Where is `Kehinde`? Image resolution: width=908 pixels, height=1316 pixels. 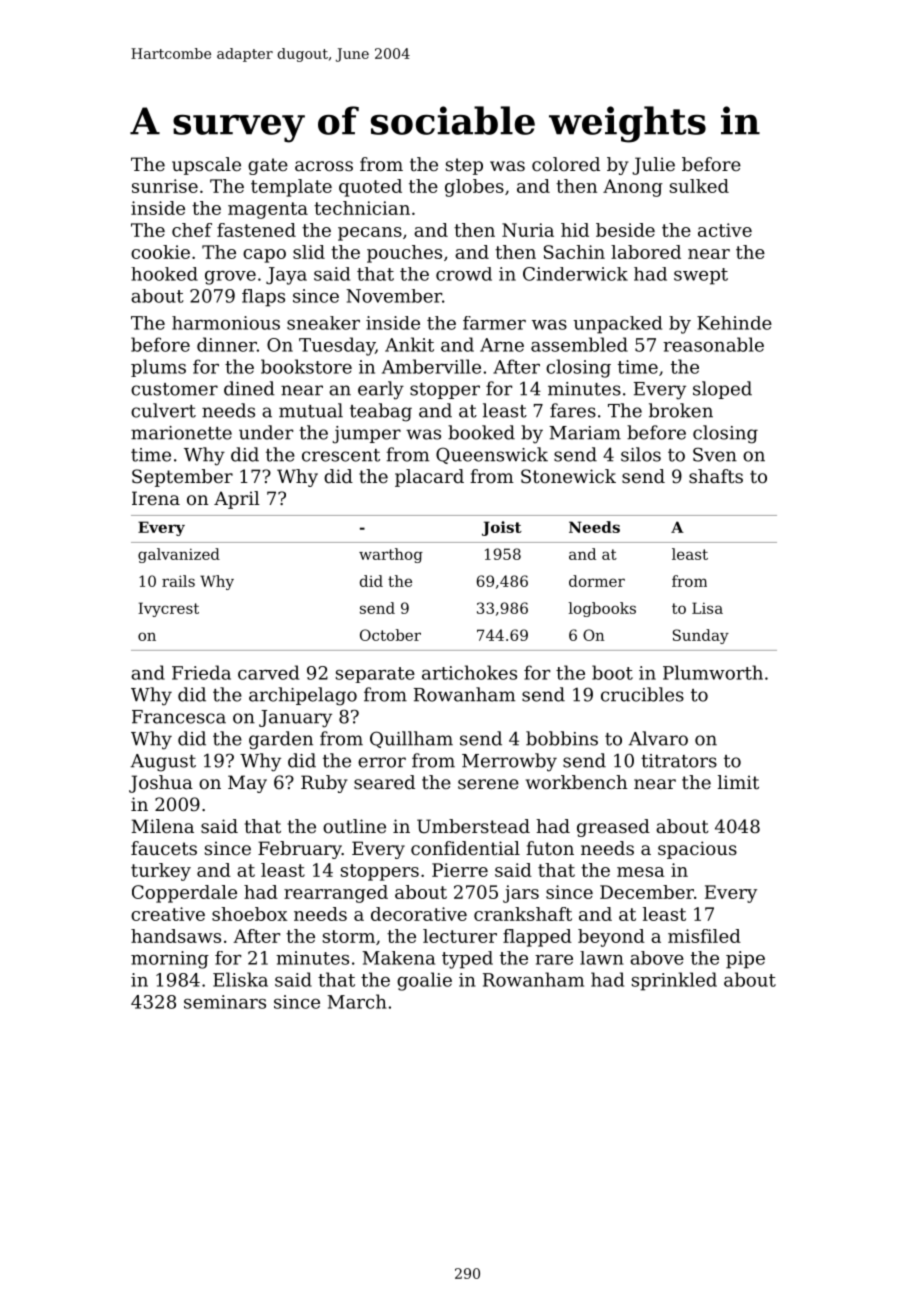
Kehinde is located at coordinates (734, 323).
